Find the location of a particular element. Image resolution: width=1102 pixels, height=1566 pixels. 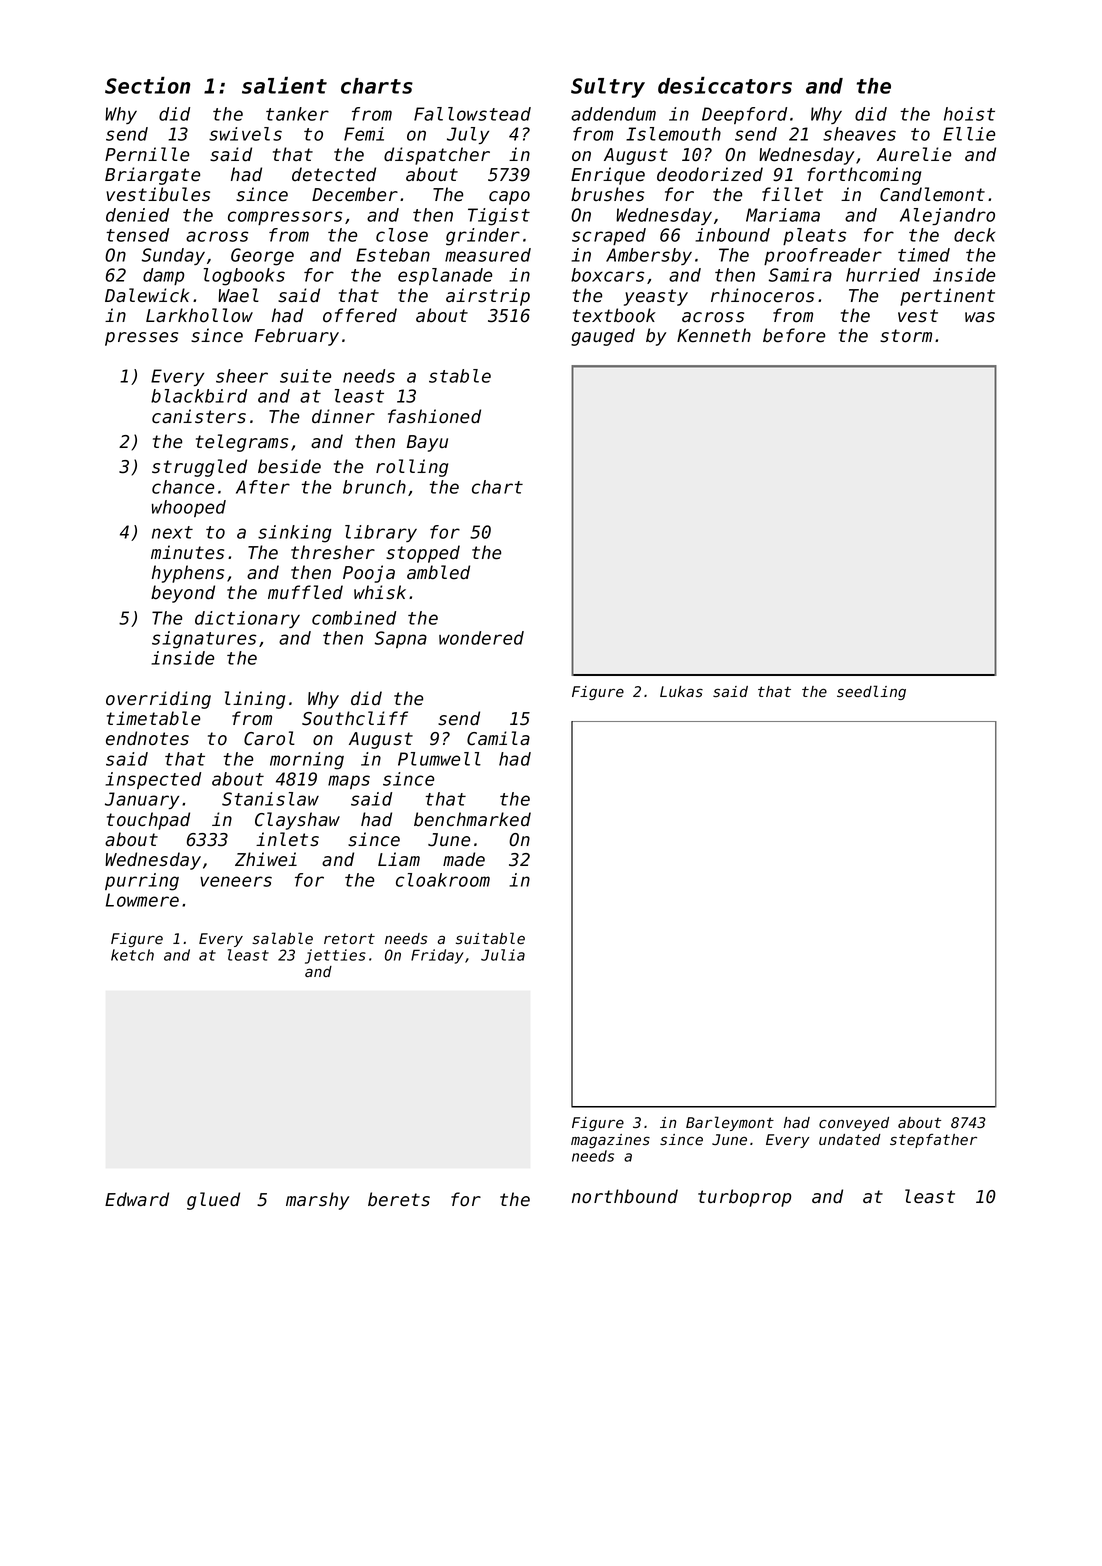

desiccators is located at coordinates (725, 85).
